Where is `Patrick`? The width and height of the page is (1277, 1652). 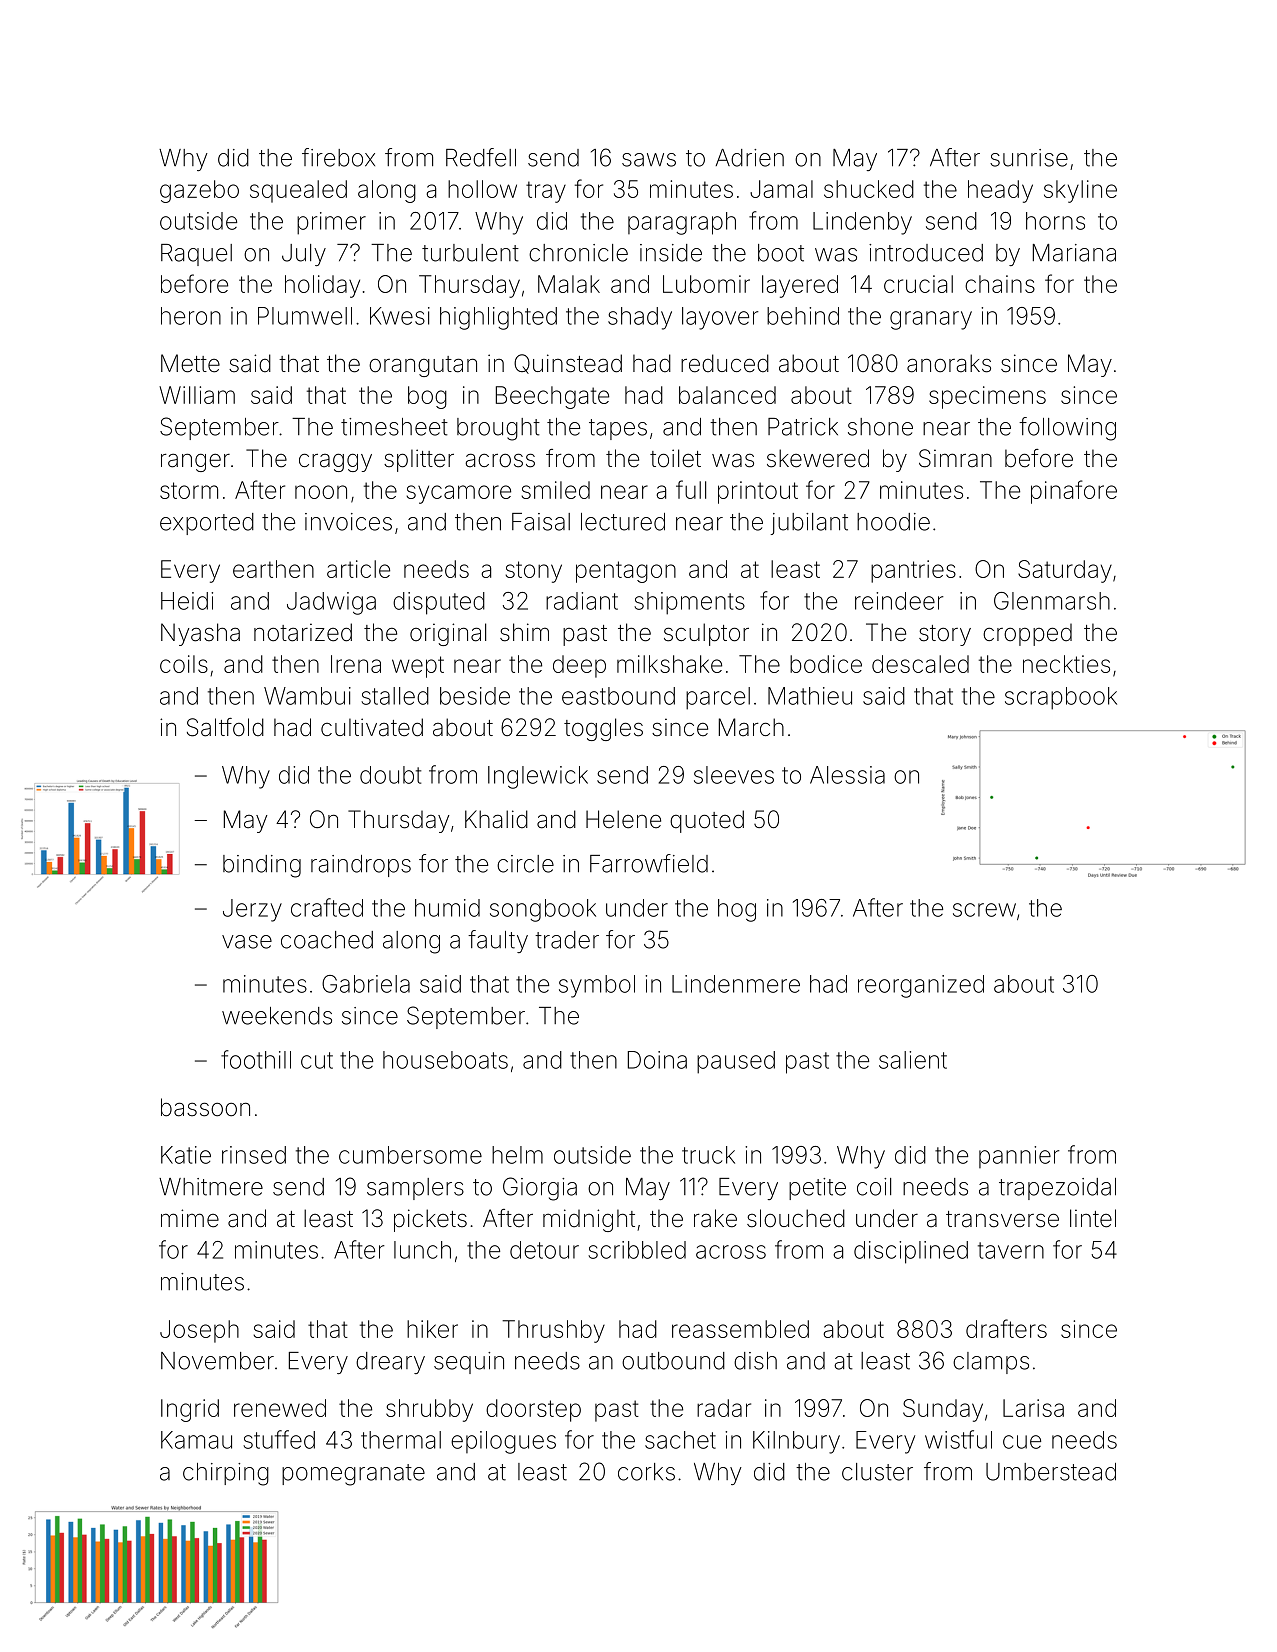
Patrick is located at coordinates (803, 427).
